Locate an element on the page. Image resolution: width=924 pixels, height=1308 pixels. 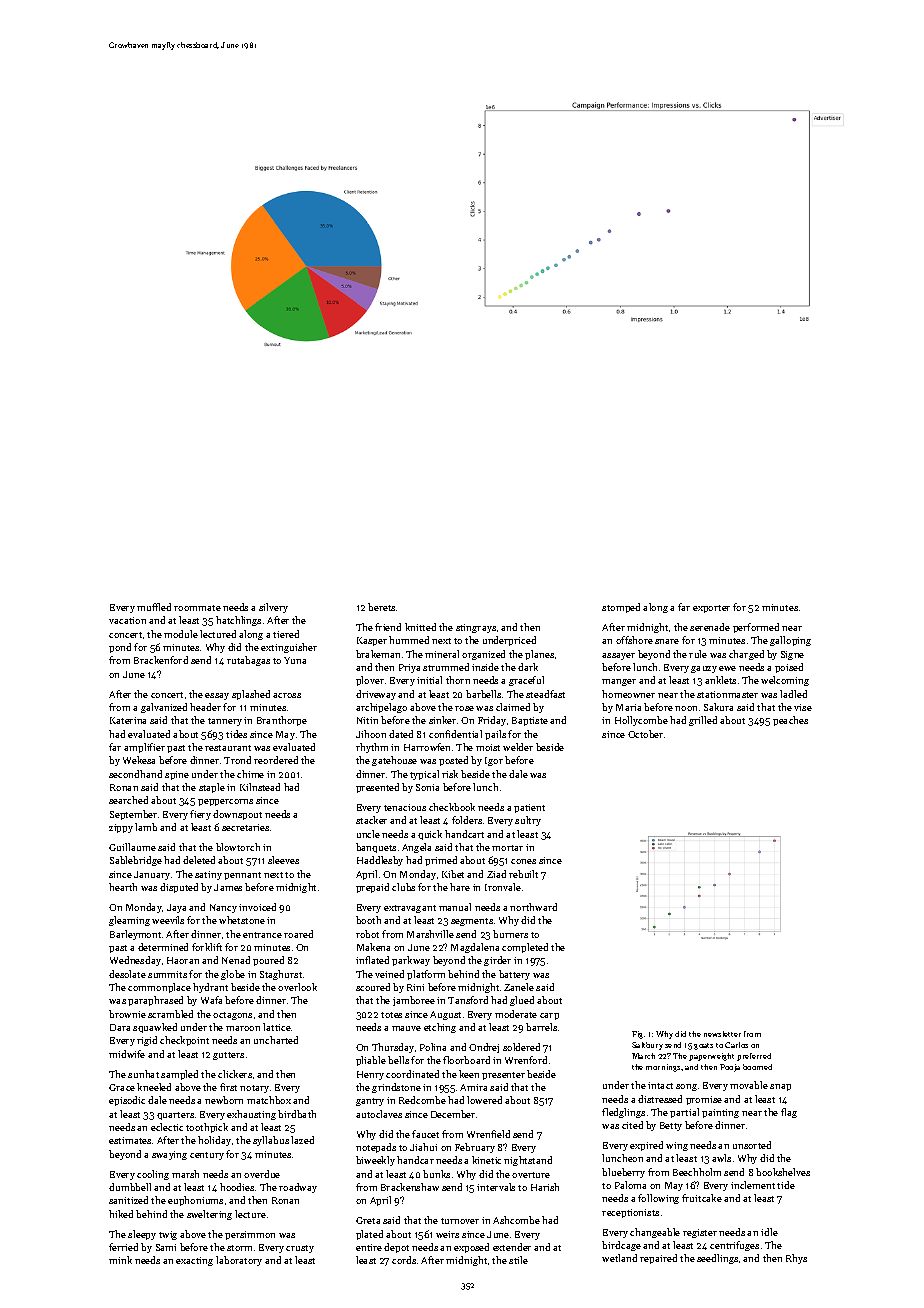
hummed is located at coordinates (409, 640).
